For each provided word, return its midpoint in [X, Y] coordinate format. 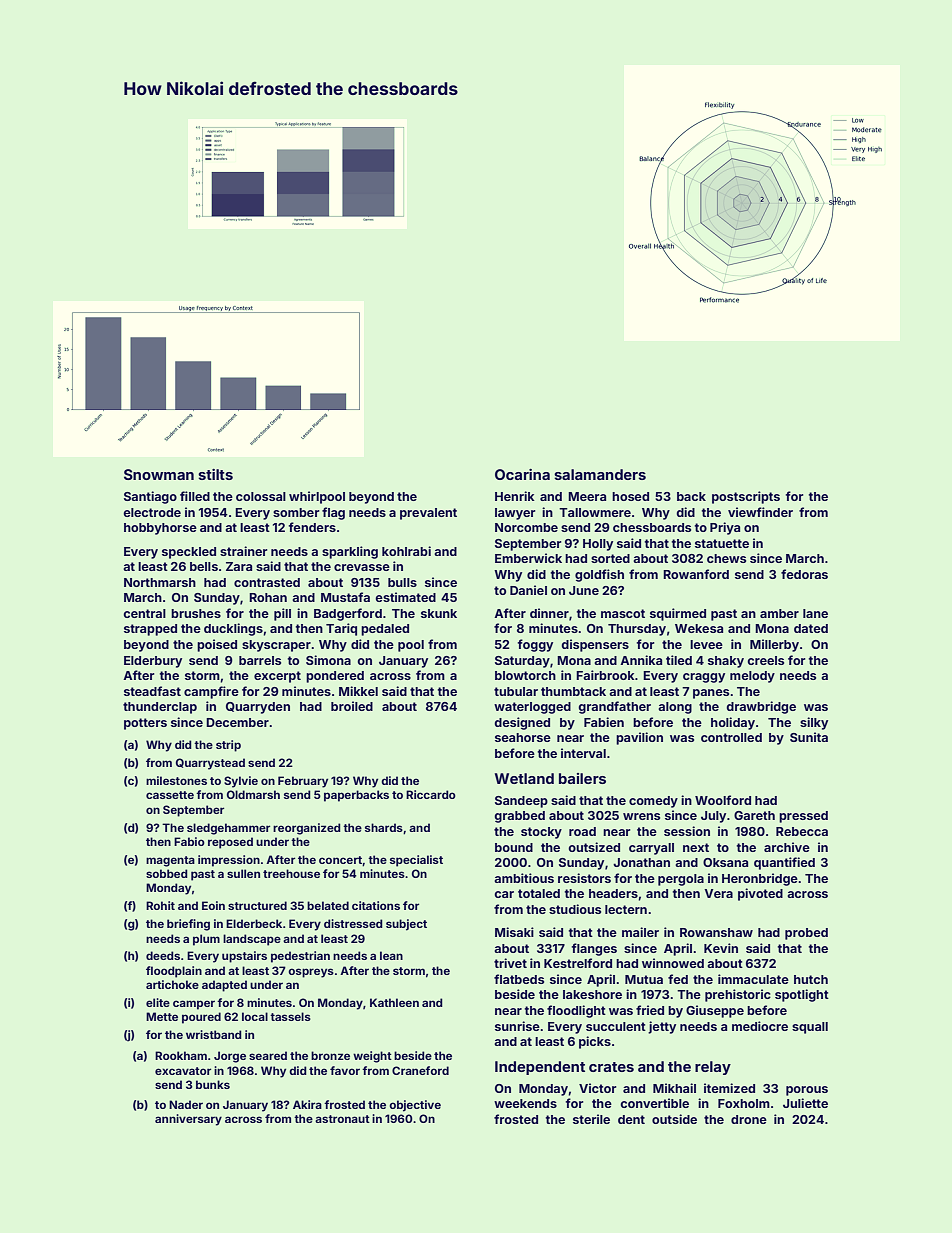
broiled [352, 706]
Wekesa [699, 628]
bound [514, 847]
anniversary [188, 1120]
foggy [535, 645]
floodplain [174, 972]
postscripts [746, 497]
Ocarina [522, 474]
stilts [215, 474]
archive [787, 847]
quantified [784, 863]
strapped [150, 630]
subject [406, 925]
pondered [335, 677]
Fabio [189, 841]
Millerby [774, 645]
